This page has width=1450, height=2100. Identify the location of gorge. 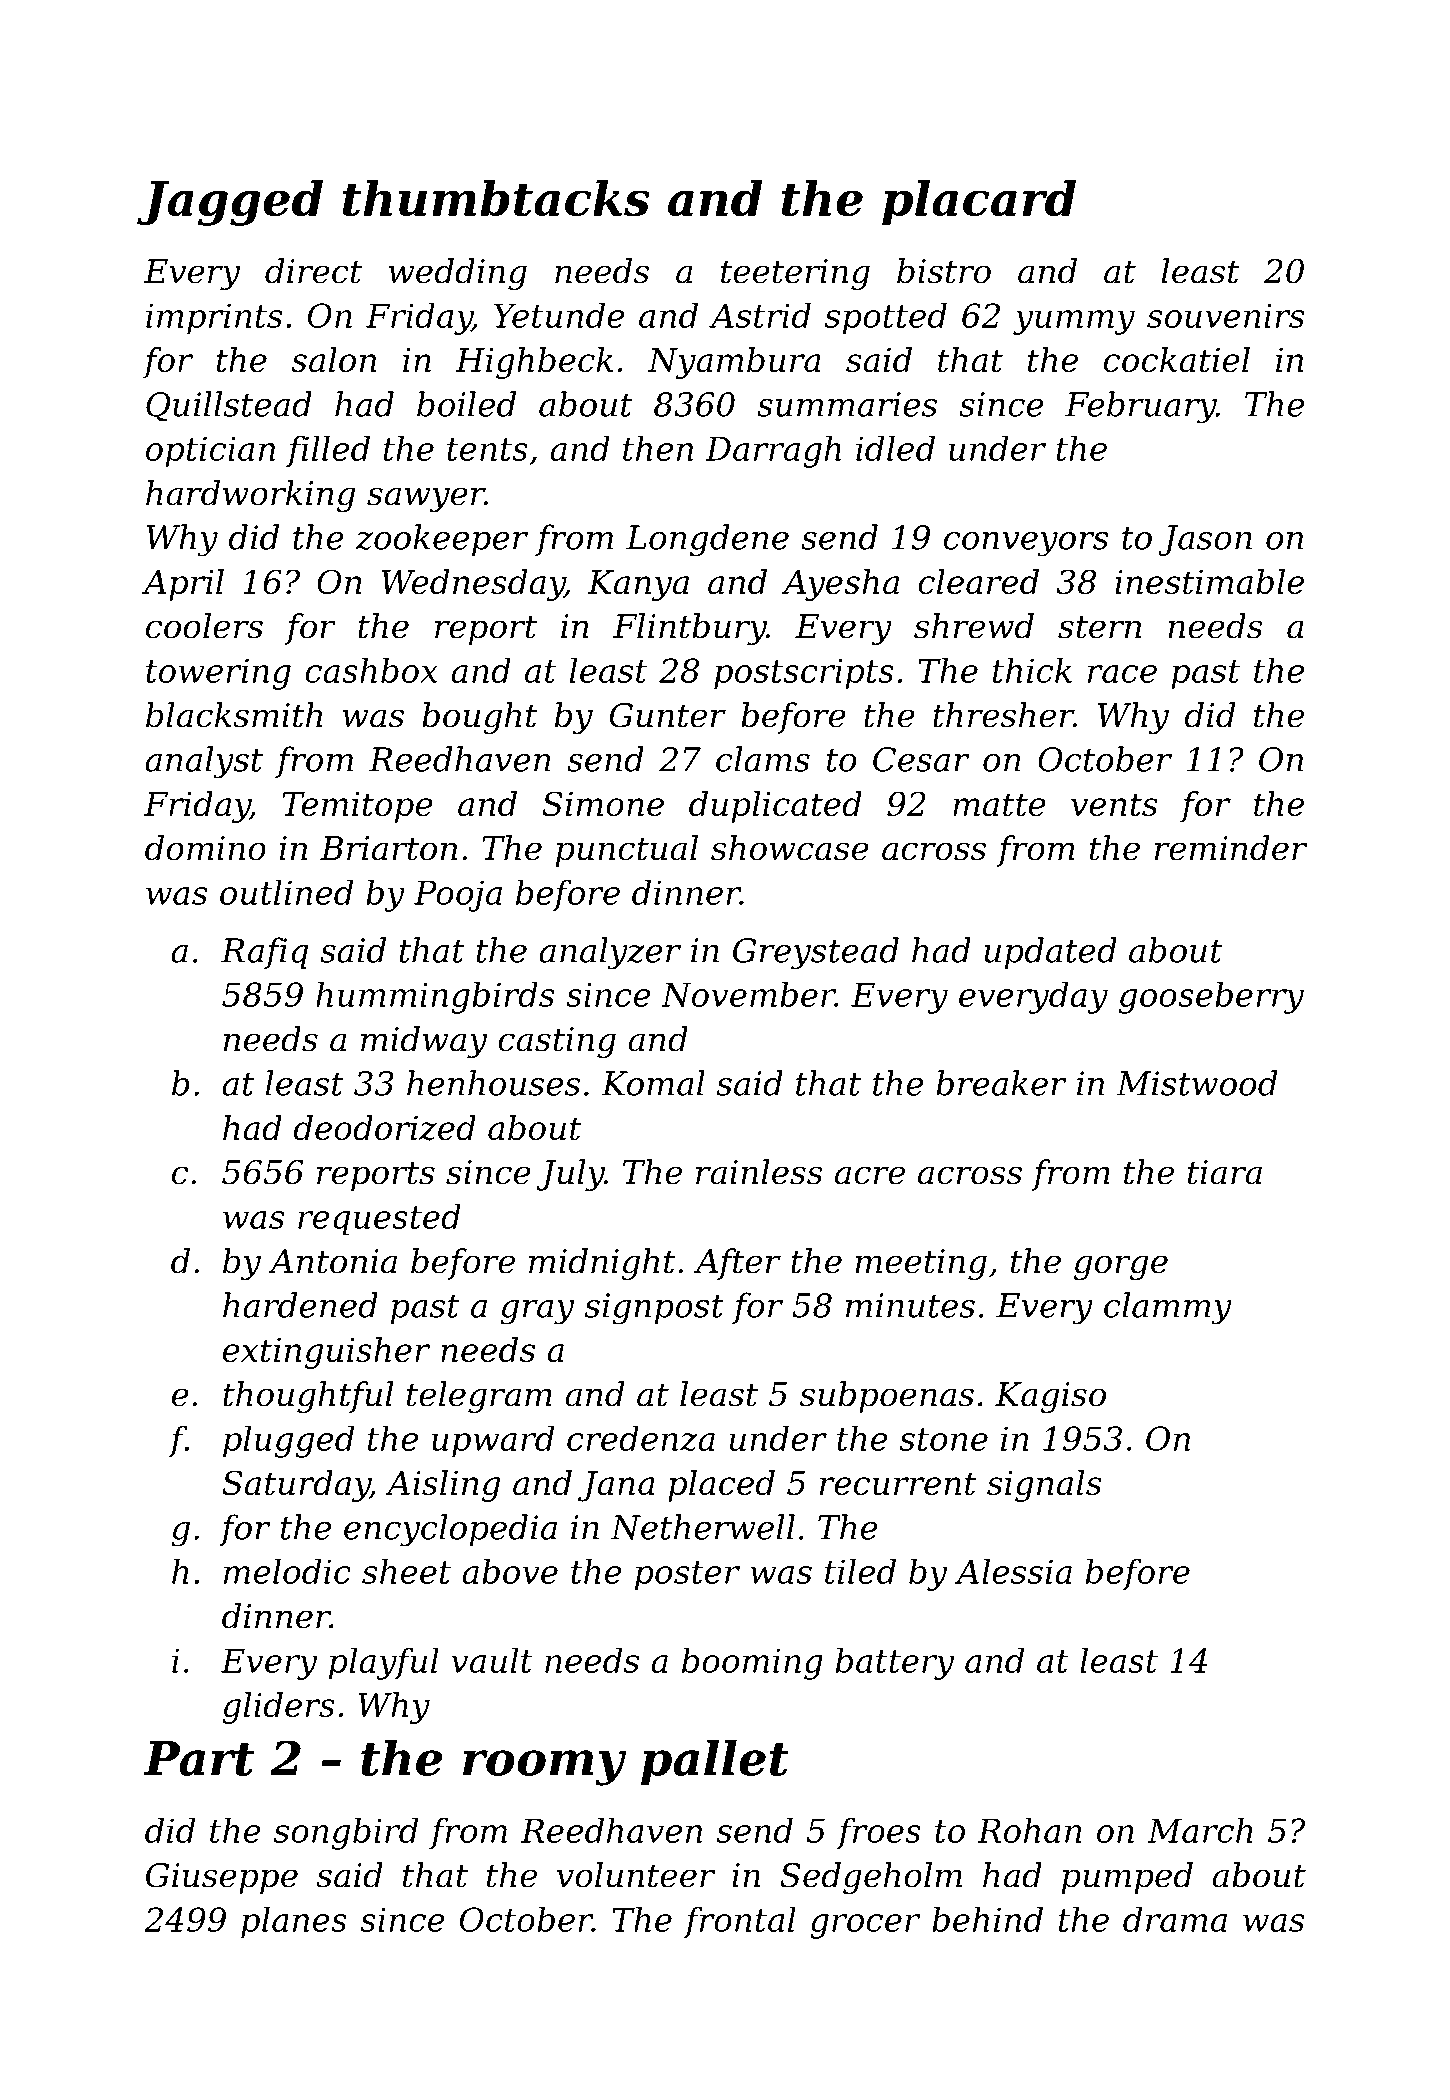
(1121, 1267).
